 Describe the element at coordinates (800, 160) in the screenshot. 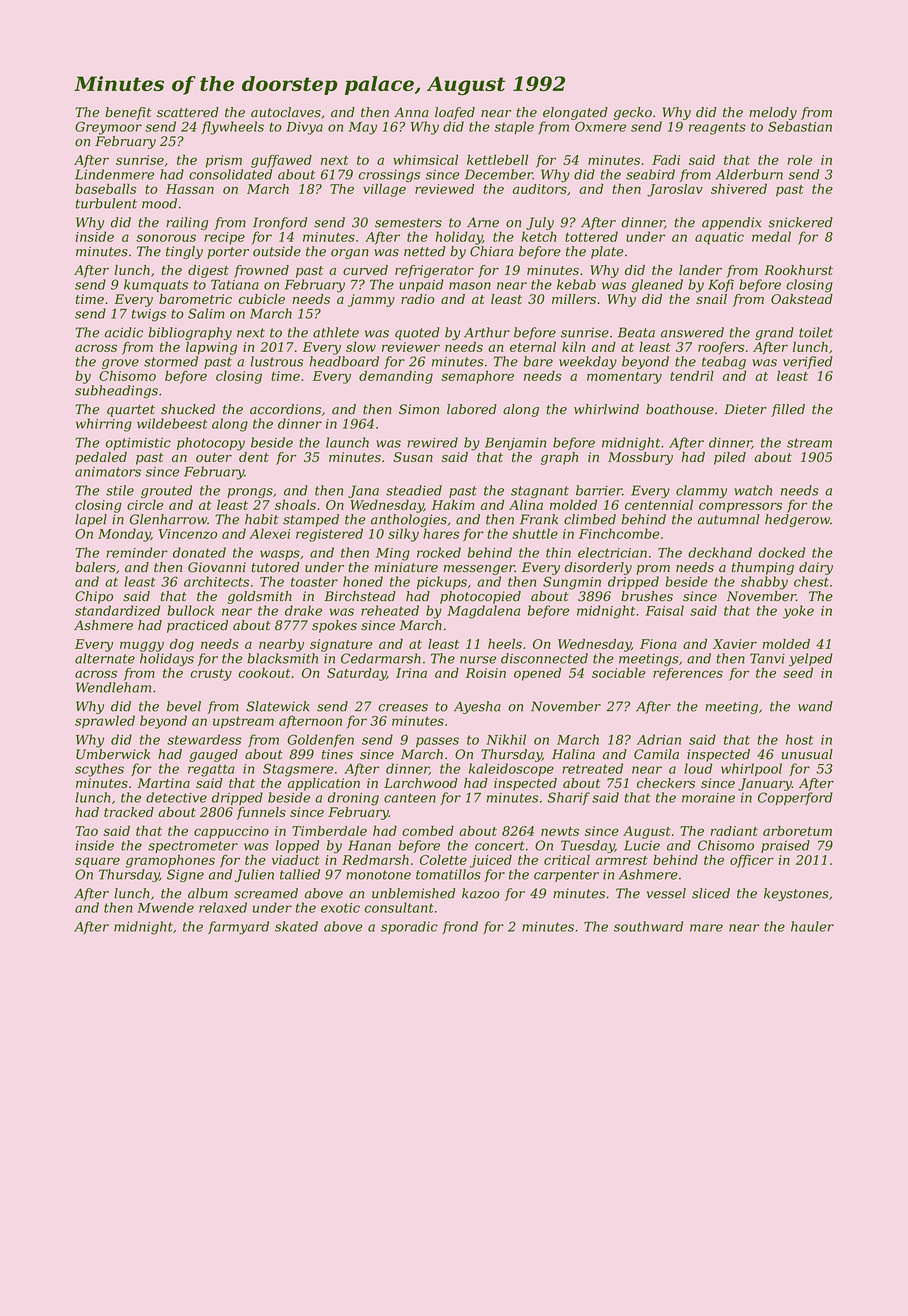

I see `role` at that location.
